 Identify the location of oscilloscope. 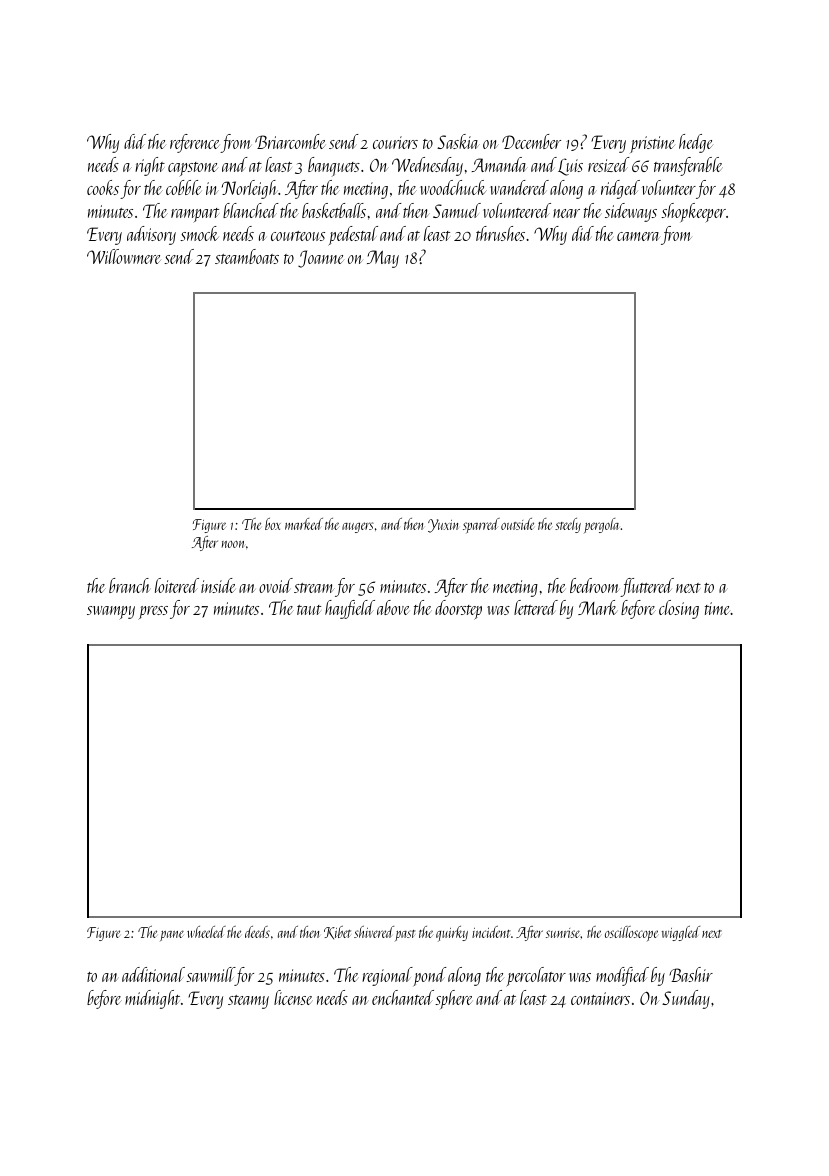
(631, 933).
